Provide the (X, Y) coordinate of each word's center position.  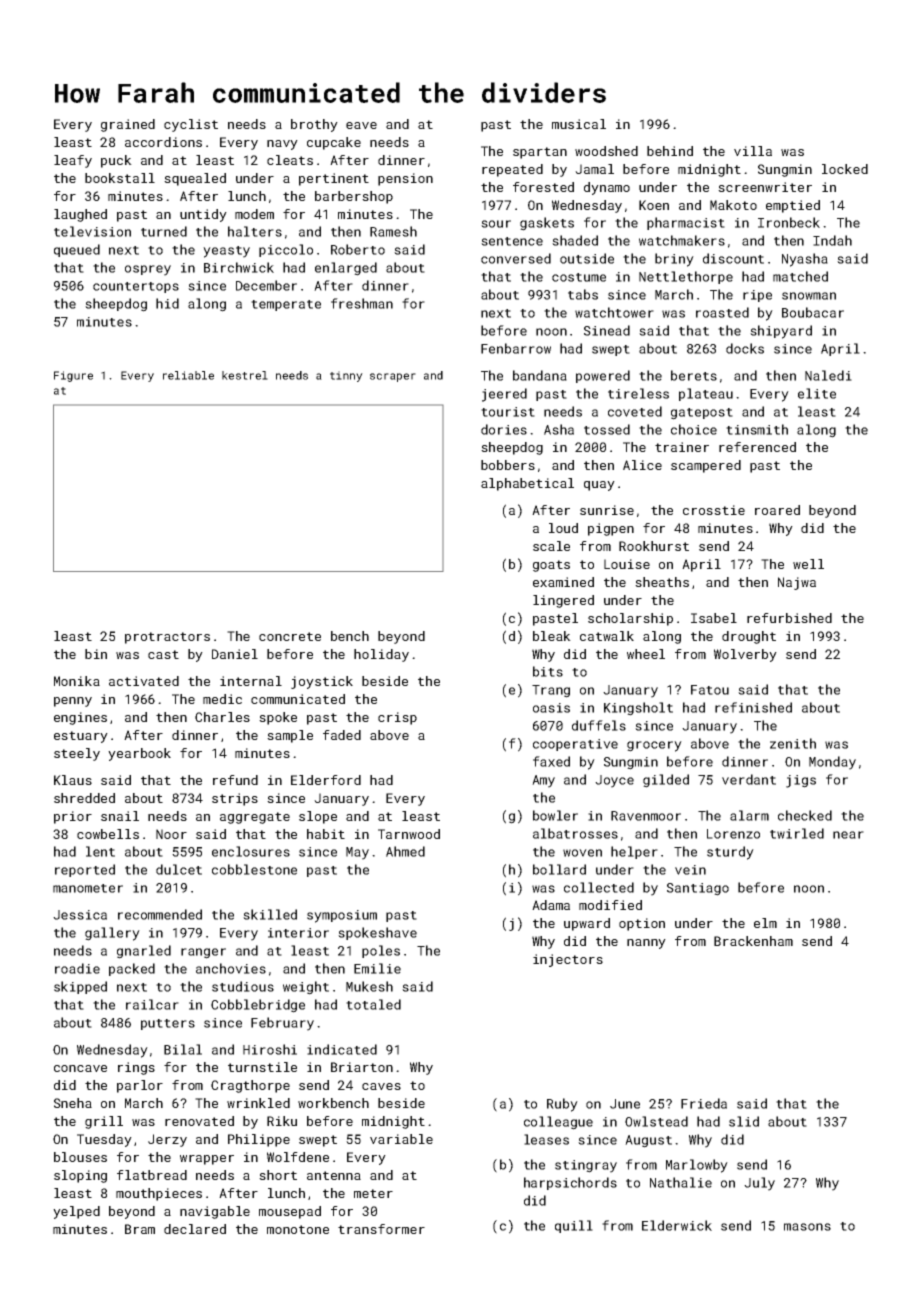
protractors (167, 638)
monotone (298, 1229)
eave (361, 125)
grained (128, 125)
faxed (551, 761)
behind (670, 151)
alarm (749, 815)
